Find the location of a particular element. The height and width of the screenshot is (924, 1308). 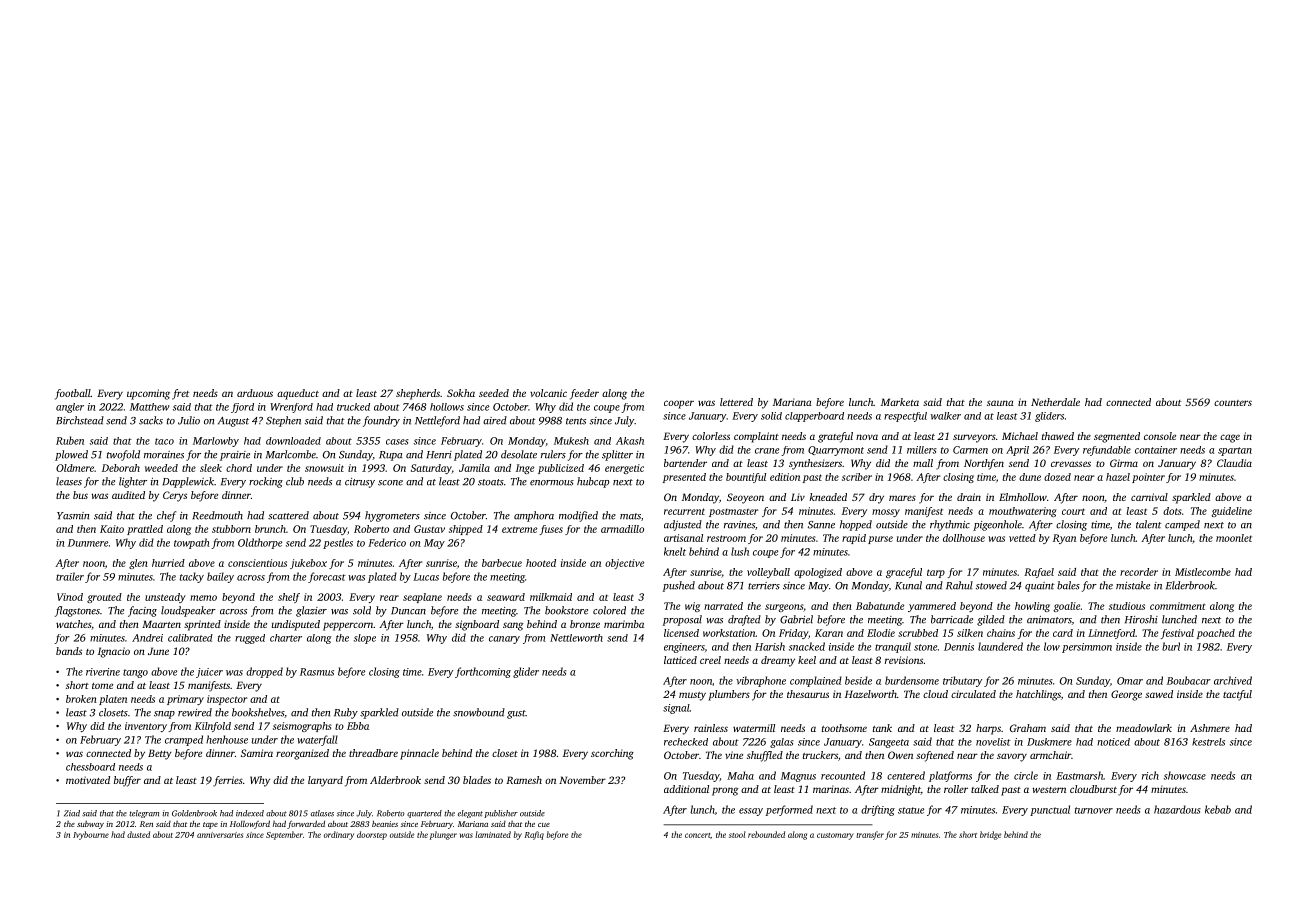

bridge is located at coordinates (990, 835).
